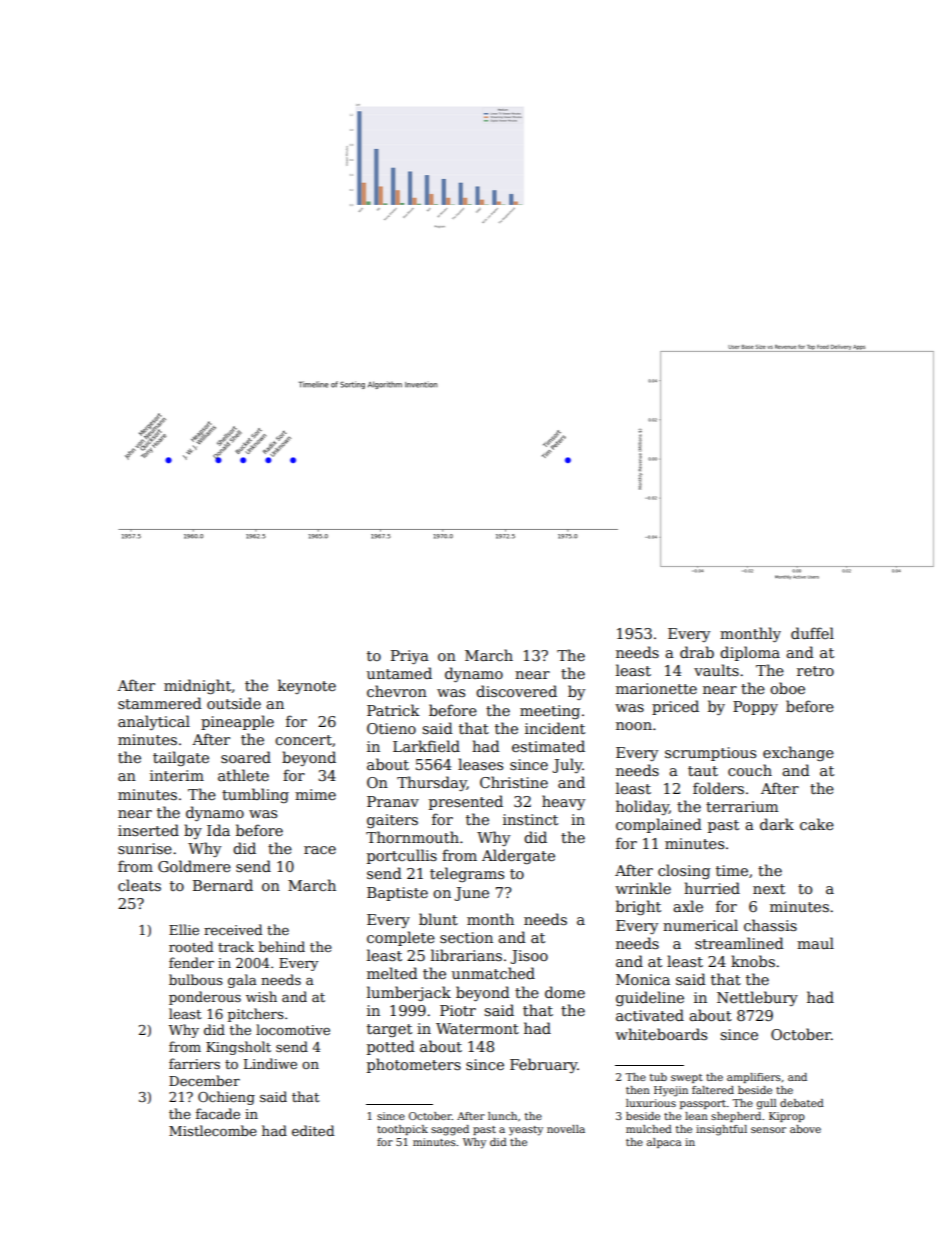  Describe the element at coordinates (393, 710) in the screenshot. I see `Patrick` at that location.
